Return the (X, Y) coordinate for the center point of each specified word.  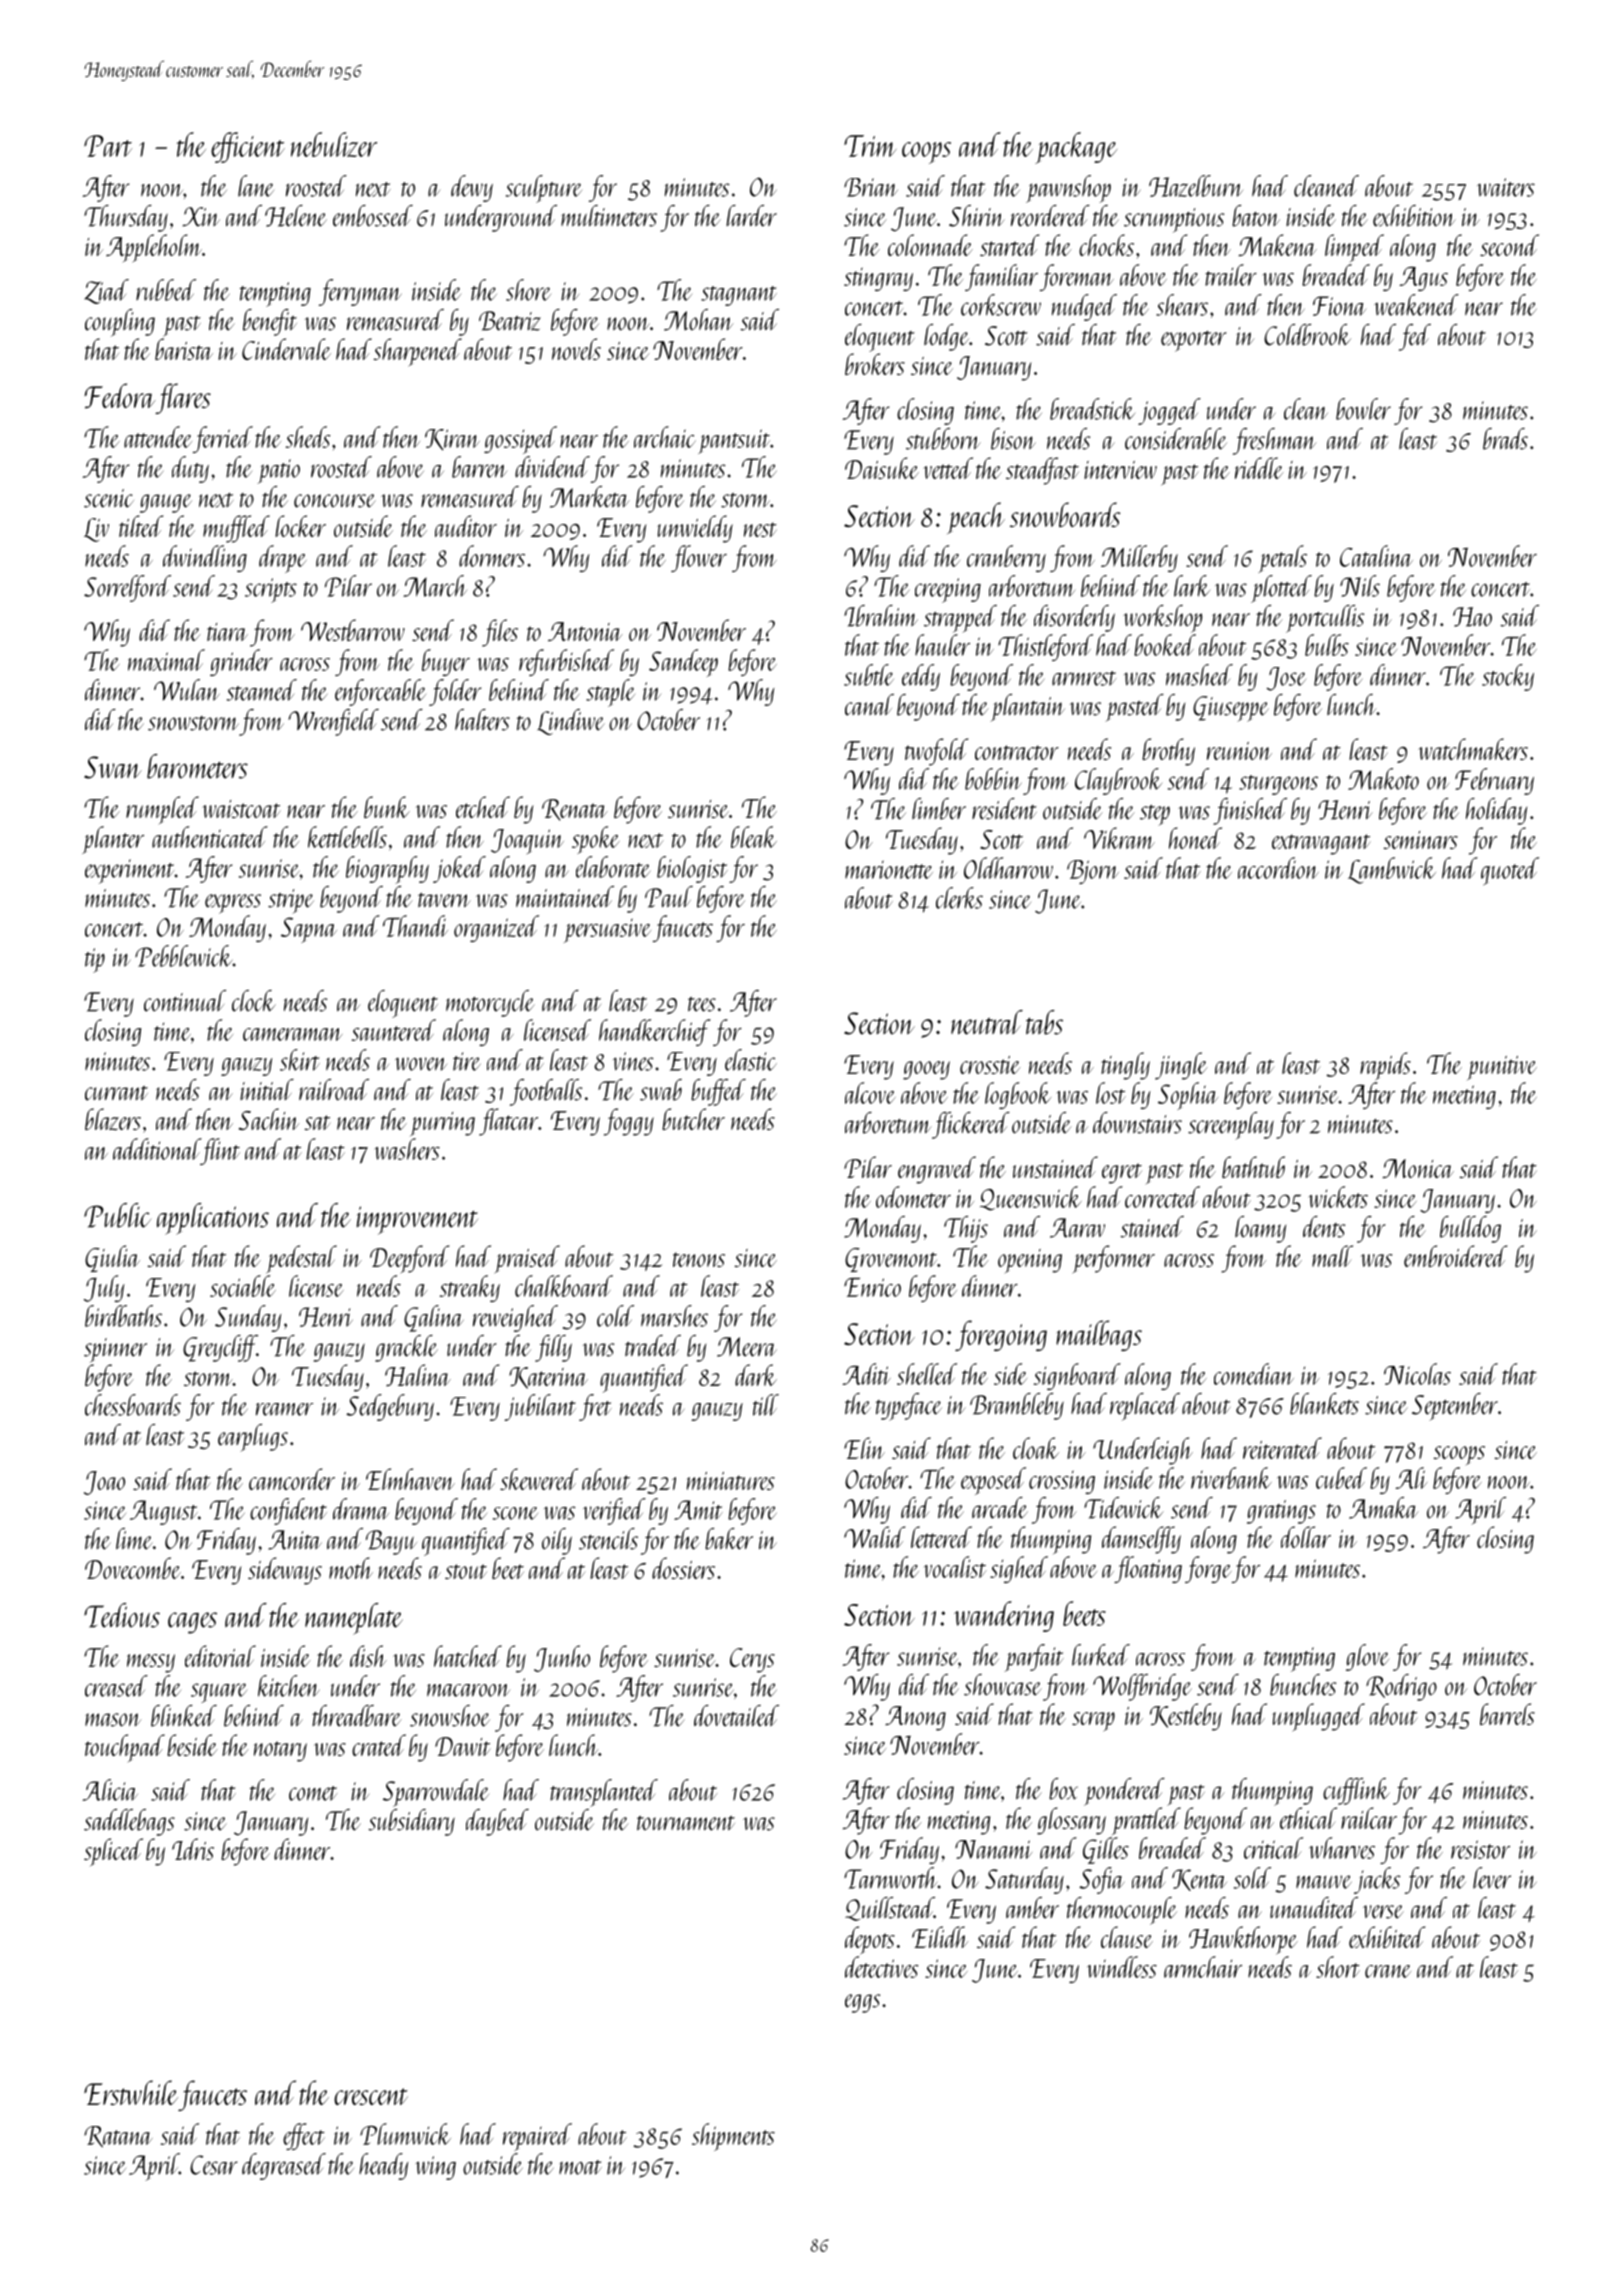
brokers (875, 364)
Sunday (248, 1318)
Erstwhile (131, 2092)
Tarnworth (891, 1878)
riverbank (1231, 1478)
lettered (941, 1537)
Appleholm (154, 248)
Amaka (1384, 1508)
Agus (1423, 279)
